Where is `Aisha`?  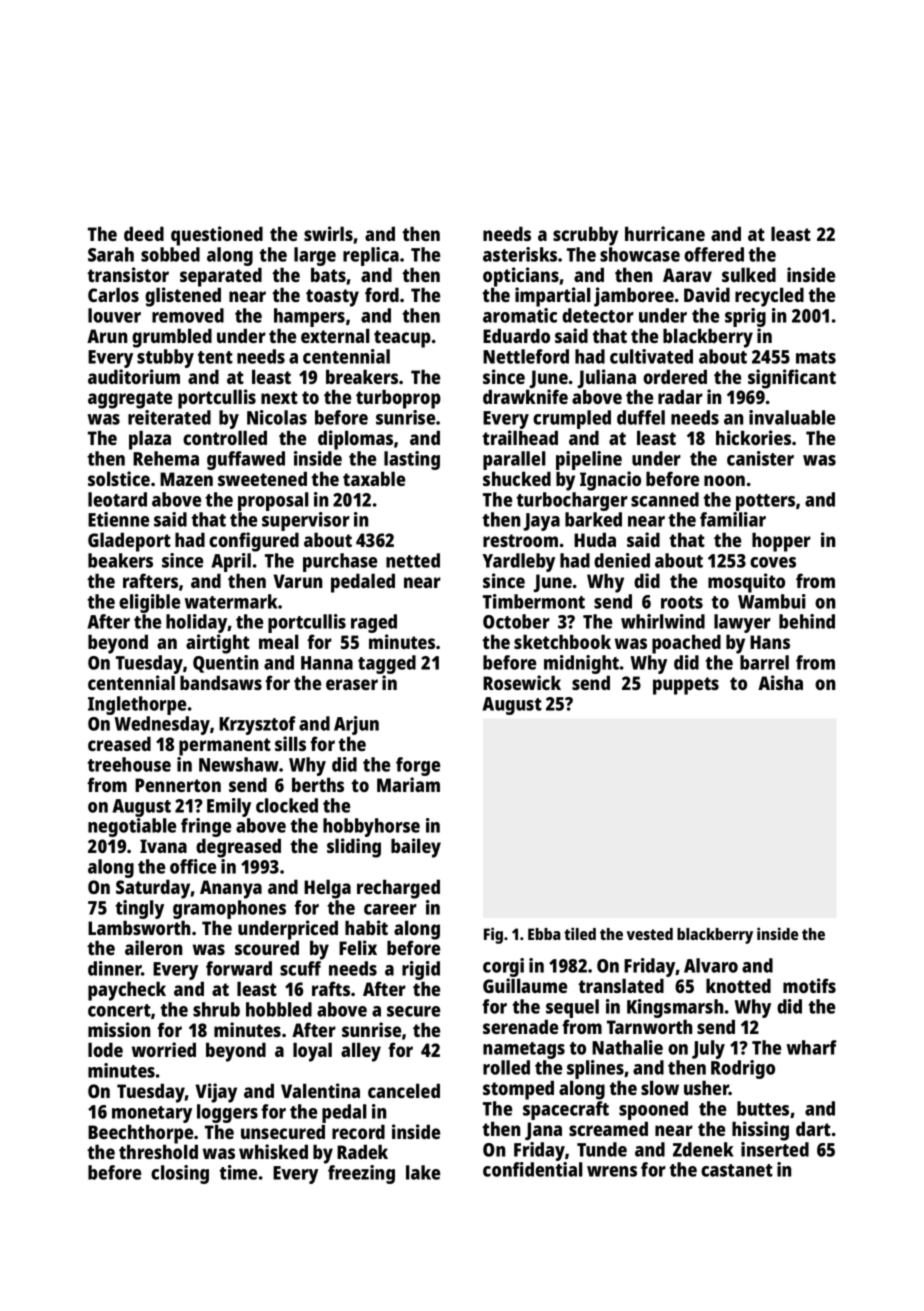 Aisha is located at coordinates (780, 682).
